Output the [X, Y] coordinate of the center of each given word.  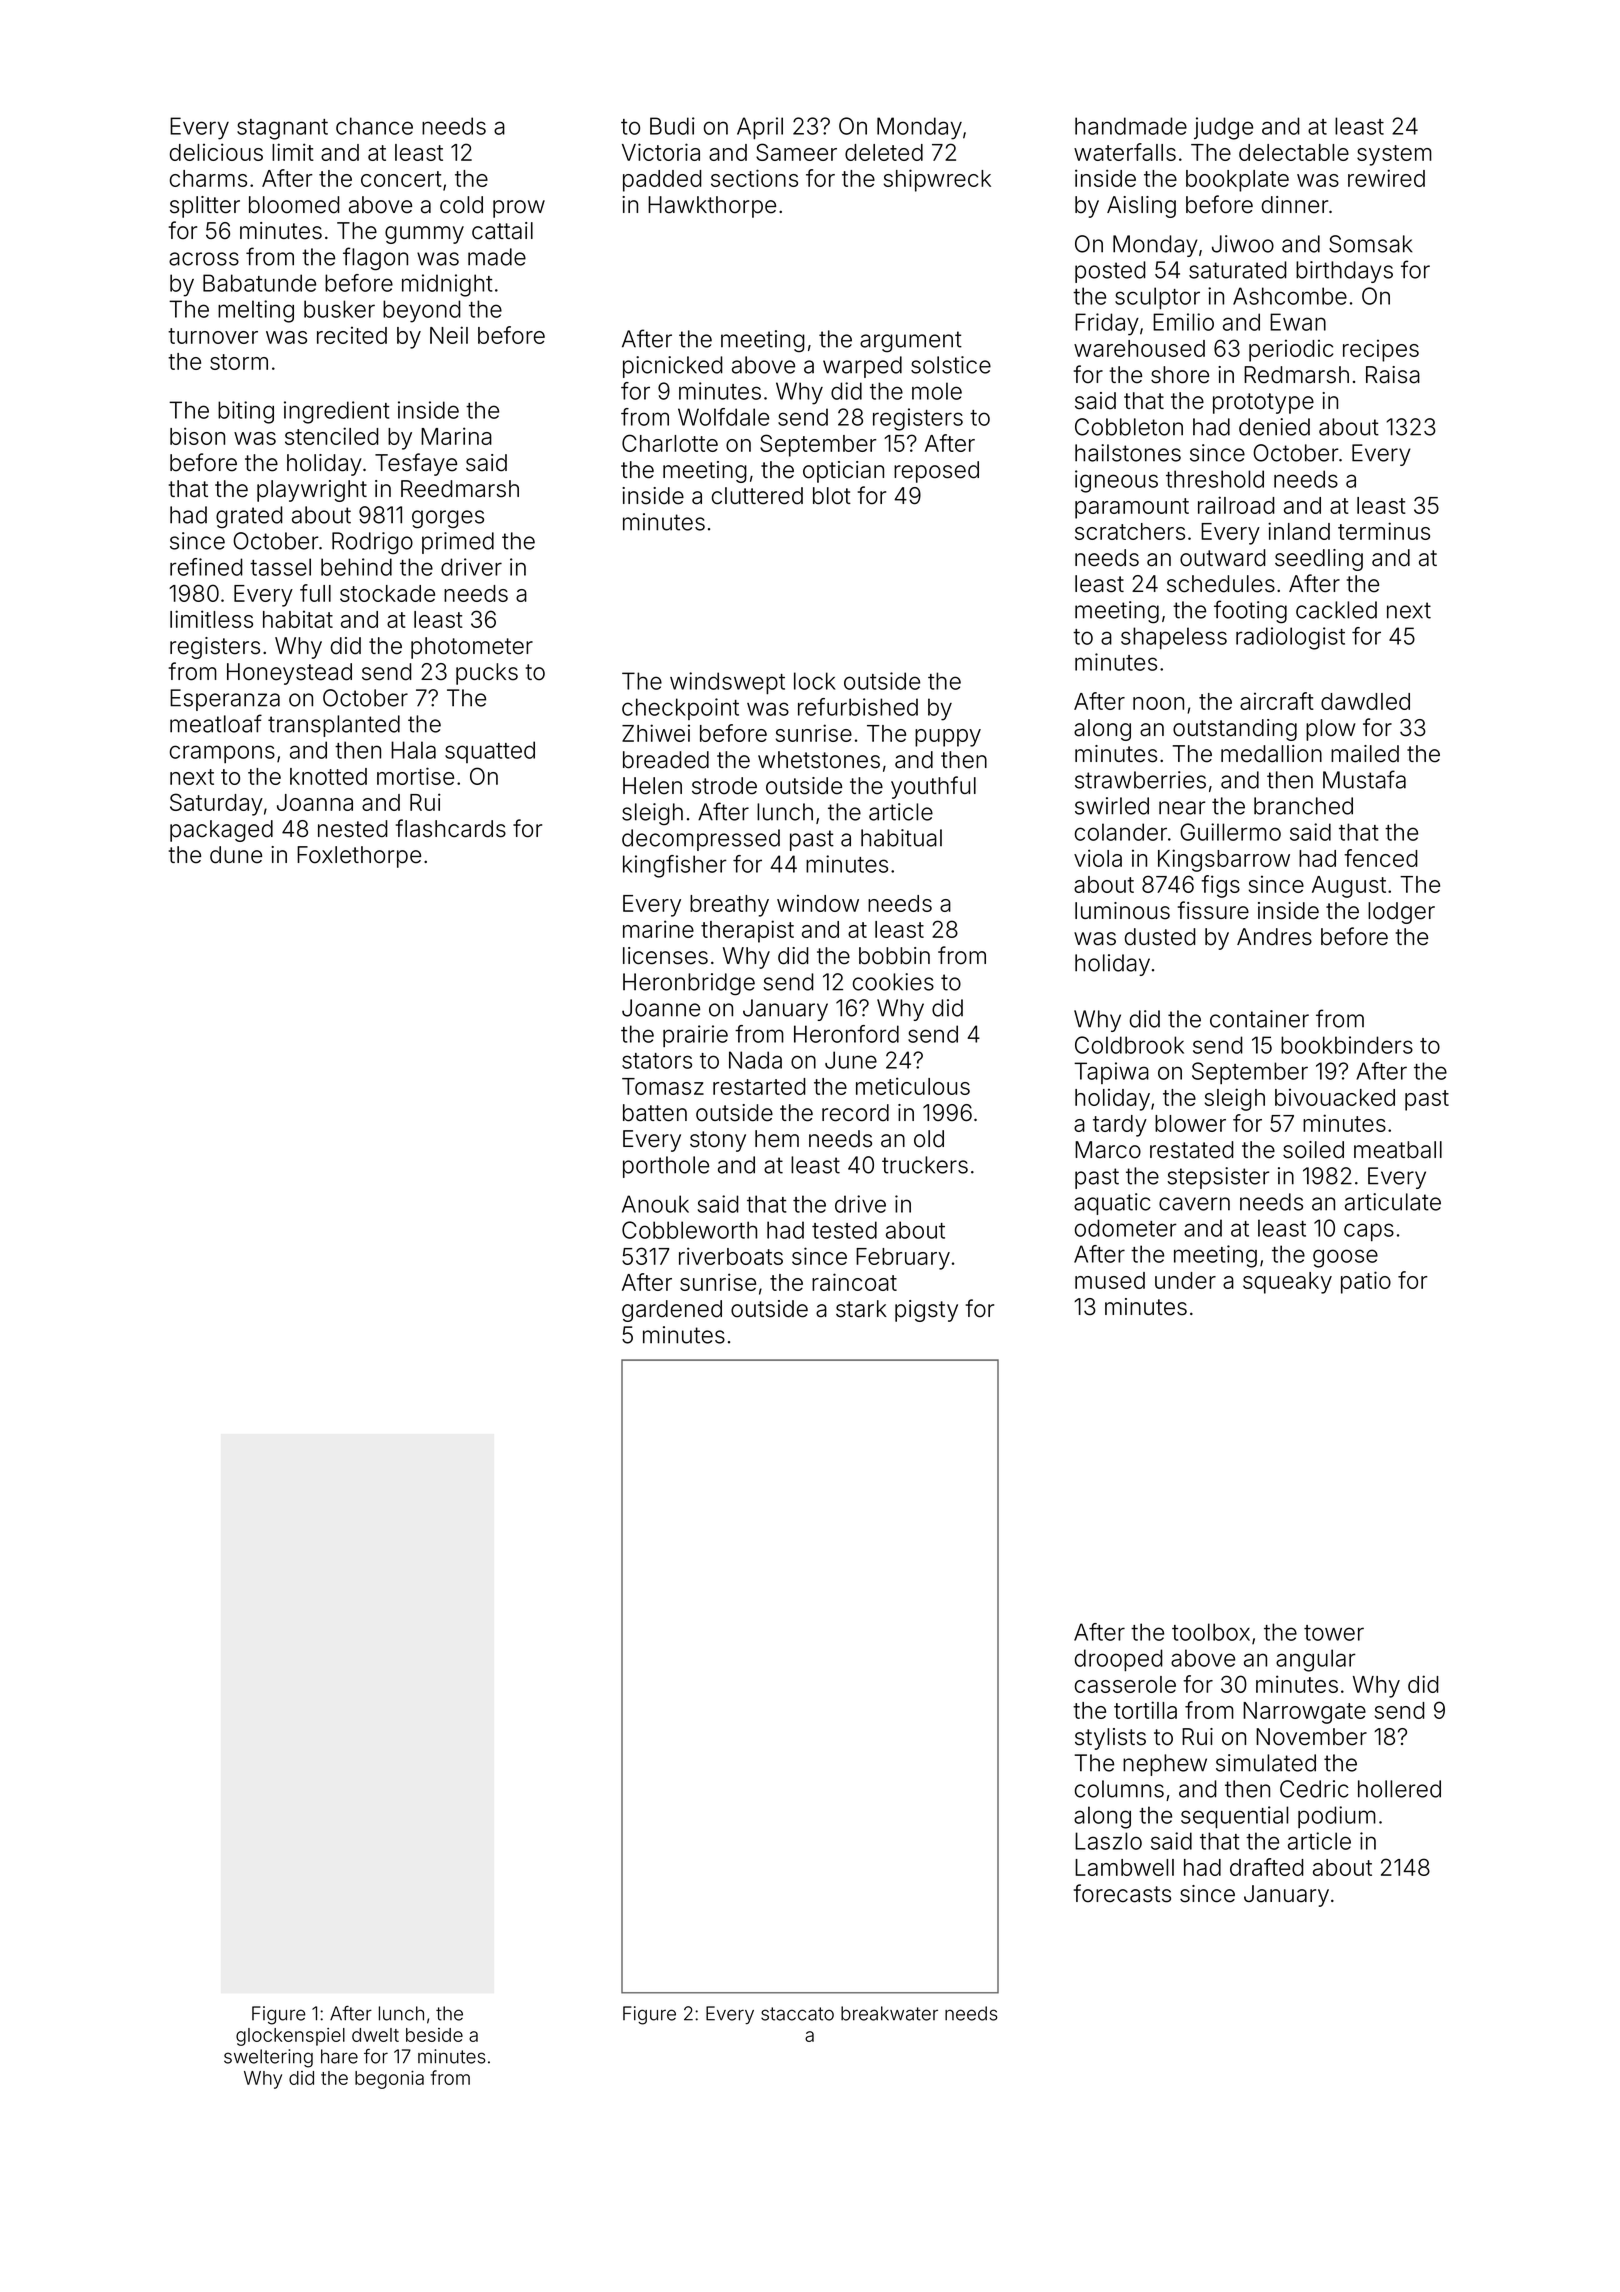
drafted [1267, 1867]
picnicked [673, 367]
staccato [797, 2014]
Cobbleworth [689, 1230]
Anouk [655, 1204]
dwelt [375, 2035]
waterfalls [1125, 152]
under [1185, 1280]
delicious [216, 152]
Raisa [1393, 375]
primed [458, 543]
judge [1223, 128]
